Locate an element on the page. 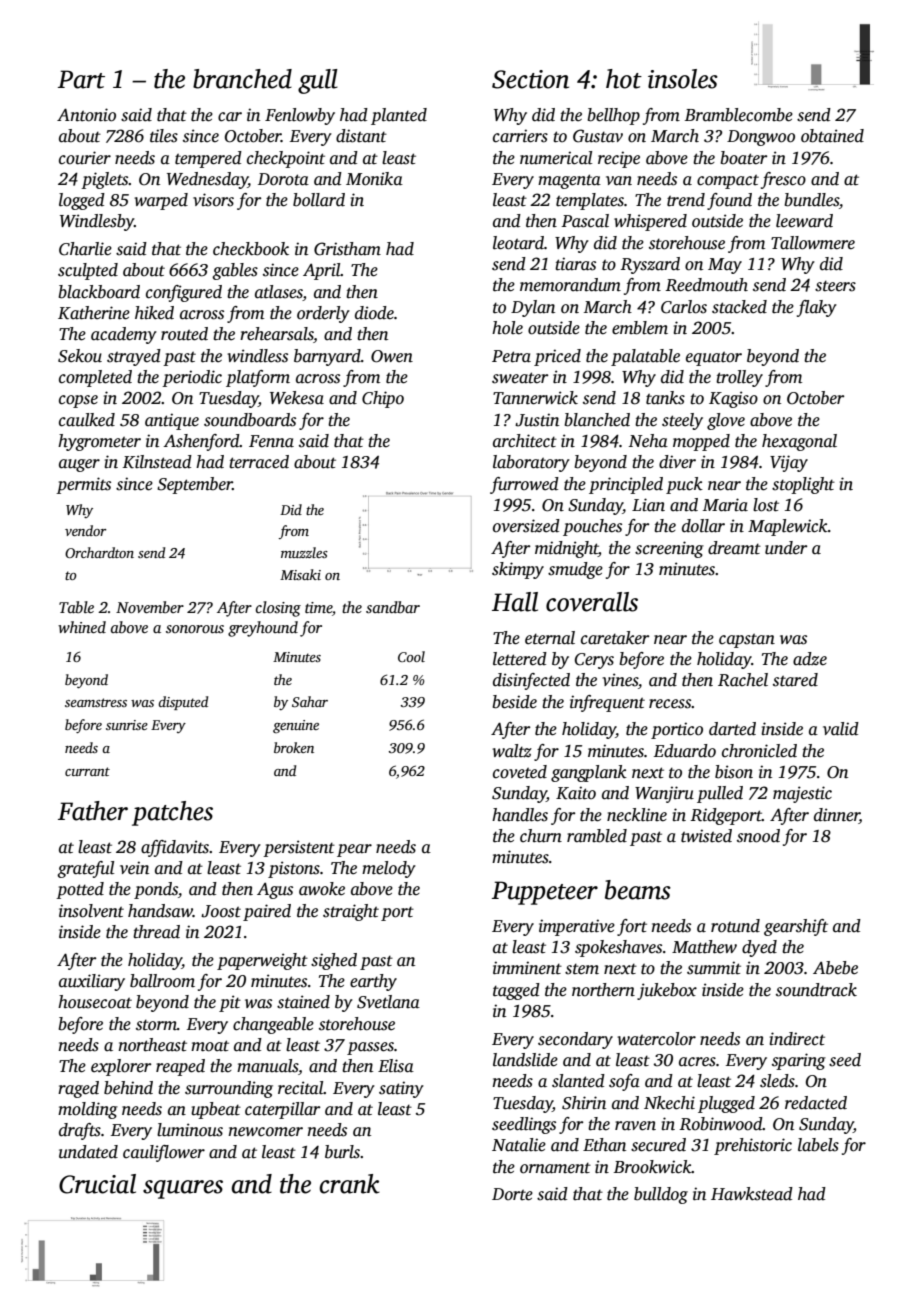  vendor is located at coordinates (86, 530).
